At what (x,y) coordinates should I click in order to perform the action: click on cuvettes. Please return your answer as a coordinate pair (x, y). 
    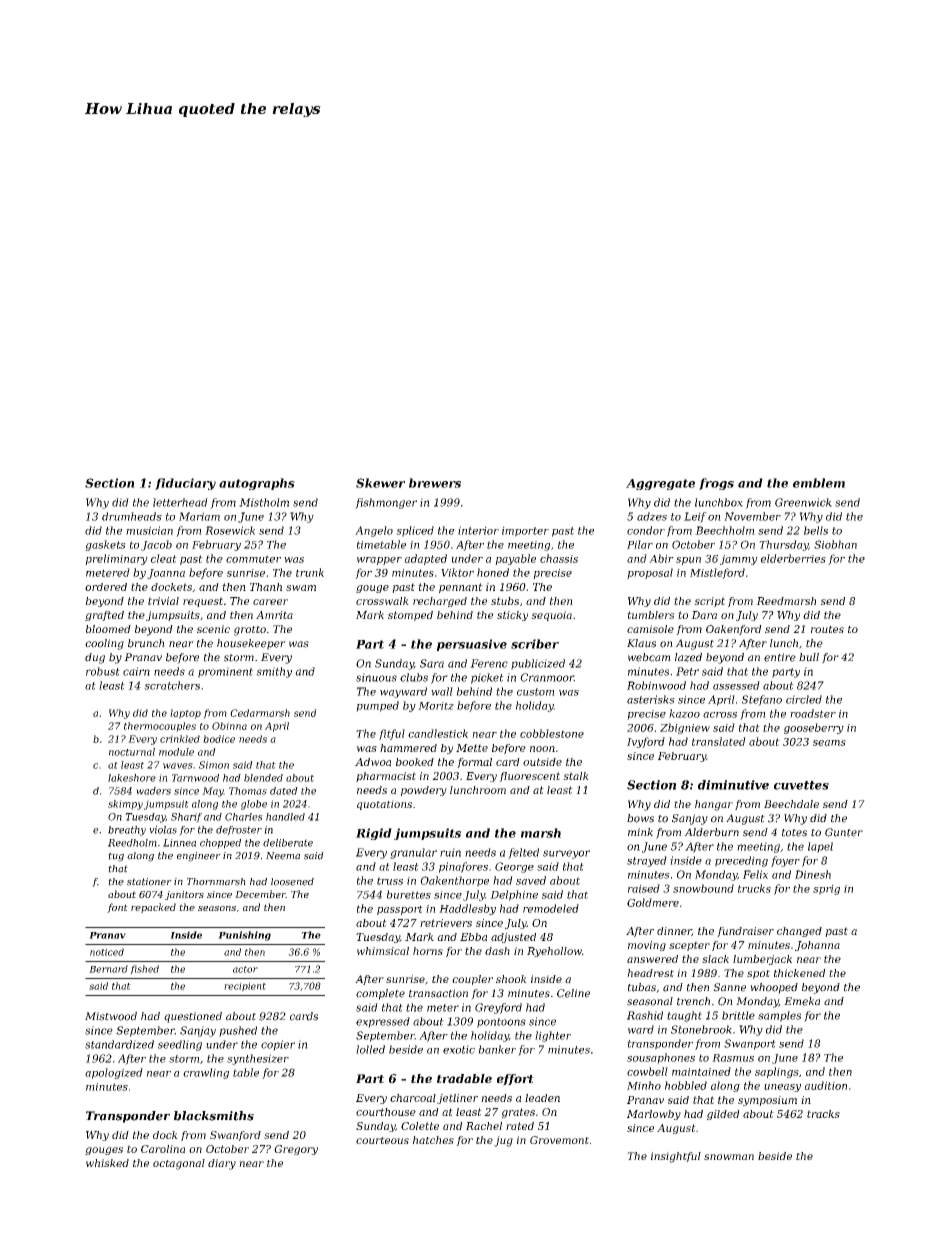
    Looking at the image, I should click on (801, 785).
